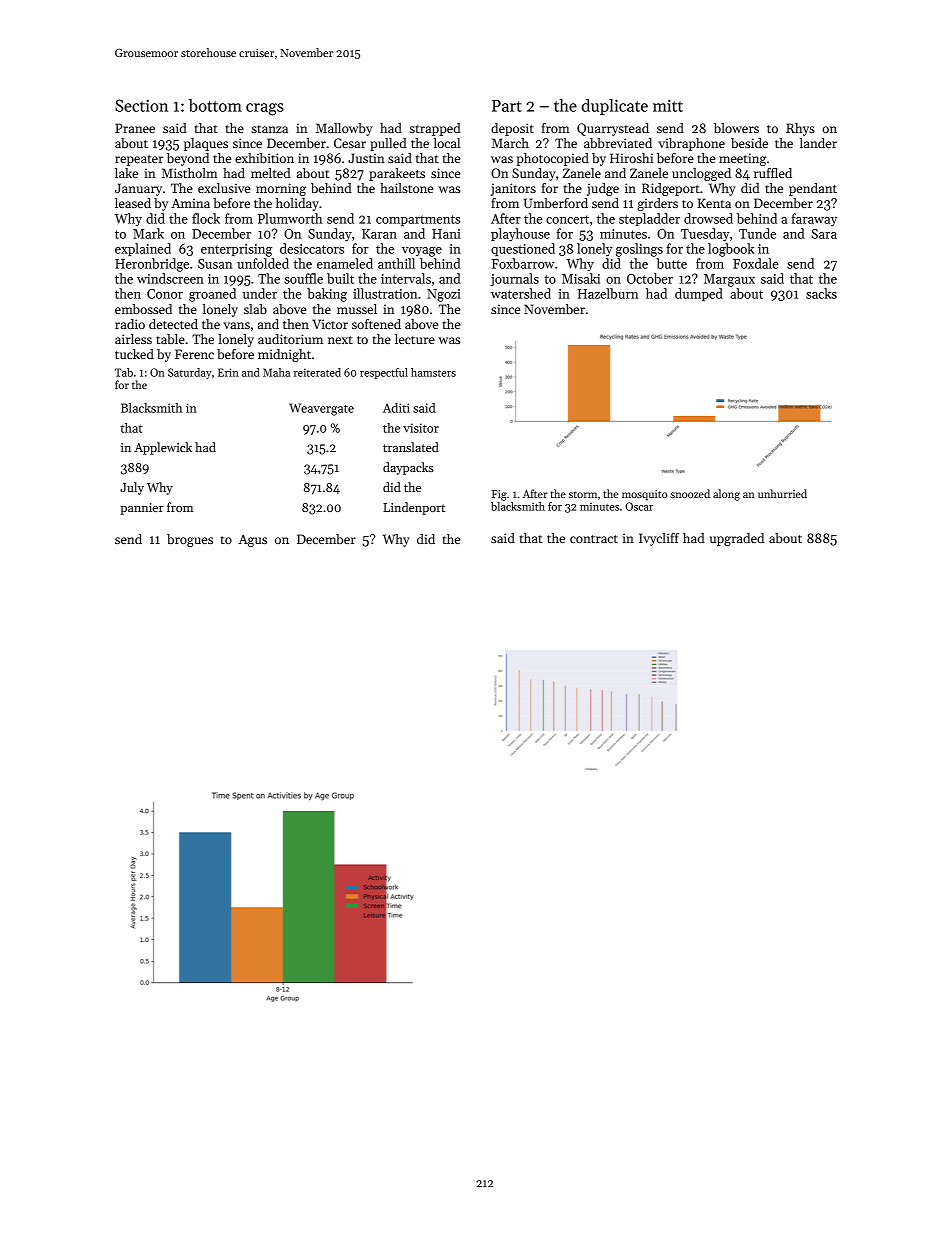 The height and width of the screenshot is (1233, 952). Describe the element at coordinates (265, 109) in the screenshot. I see `crags` at that location.
